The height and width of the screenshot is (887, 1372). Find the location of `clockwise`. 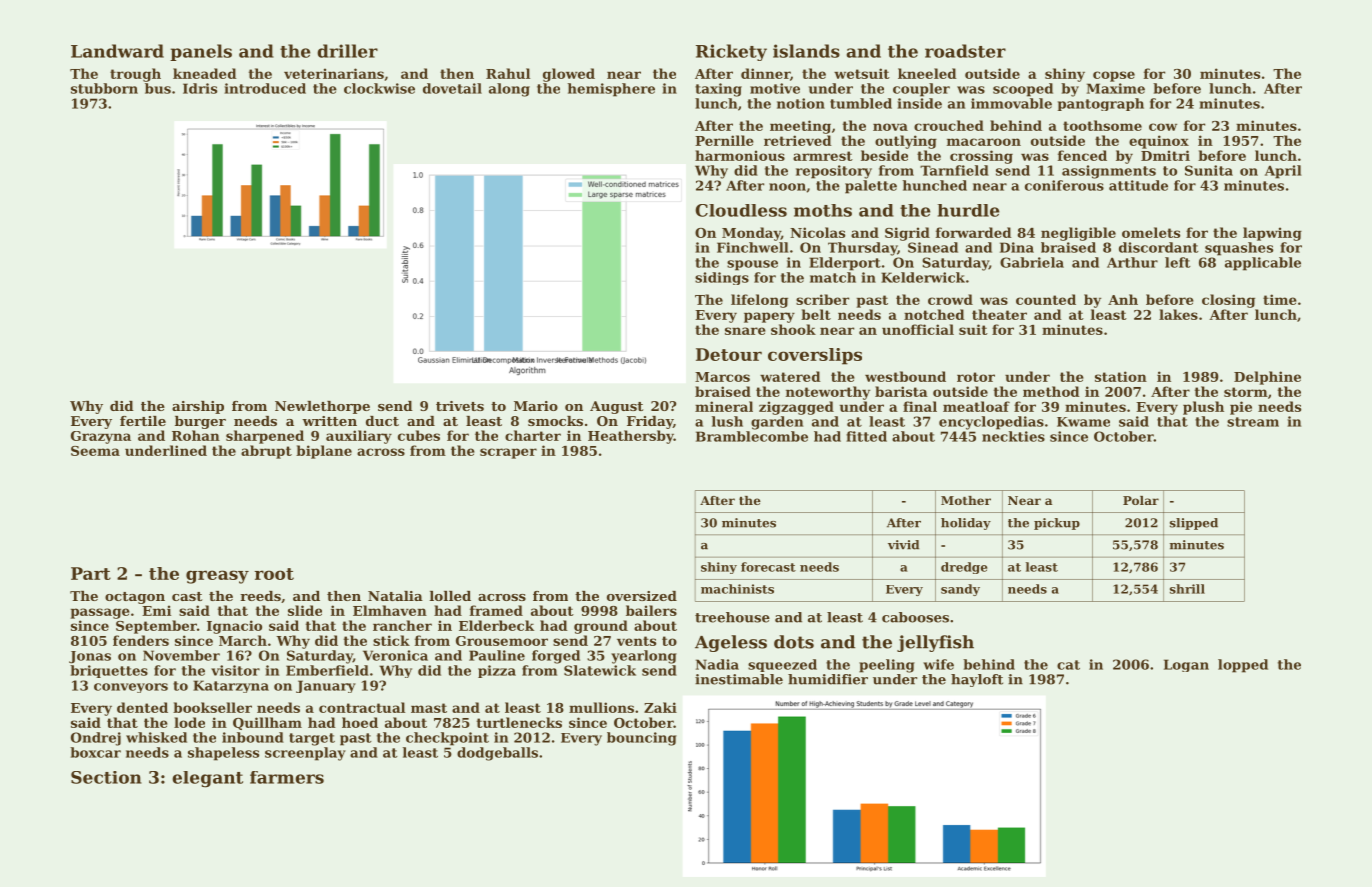

clockwise is located at coordinates (379, 88).
